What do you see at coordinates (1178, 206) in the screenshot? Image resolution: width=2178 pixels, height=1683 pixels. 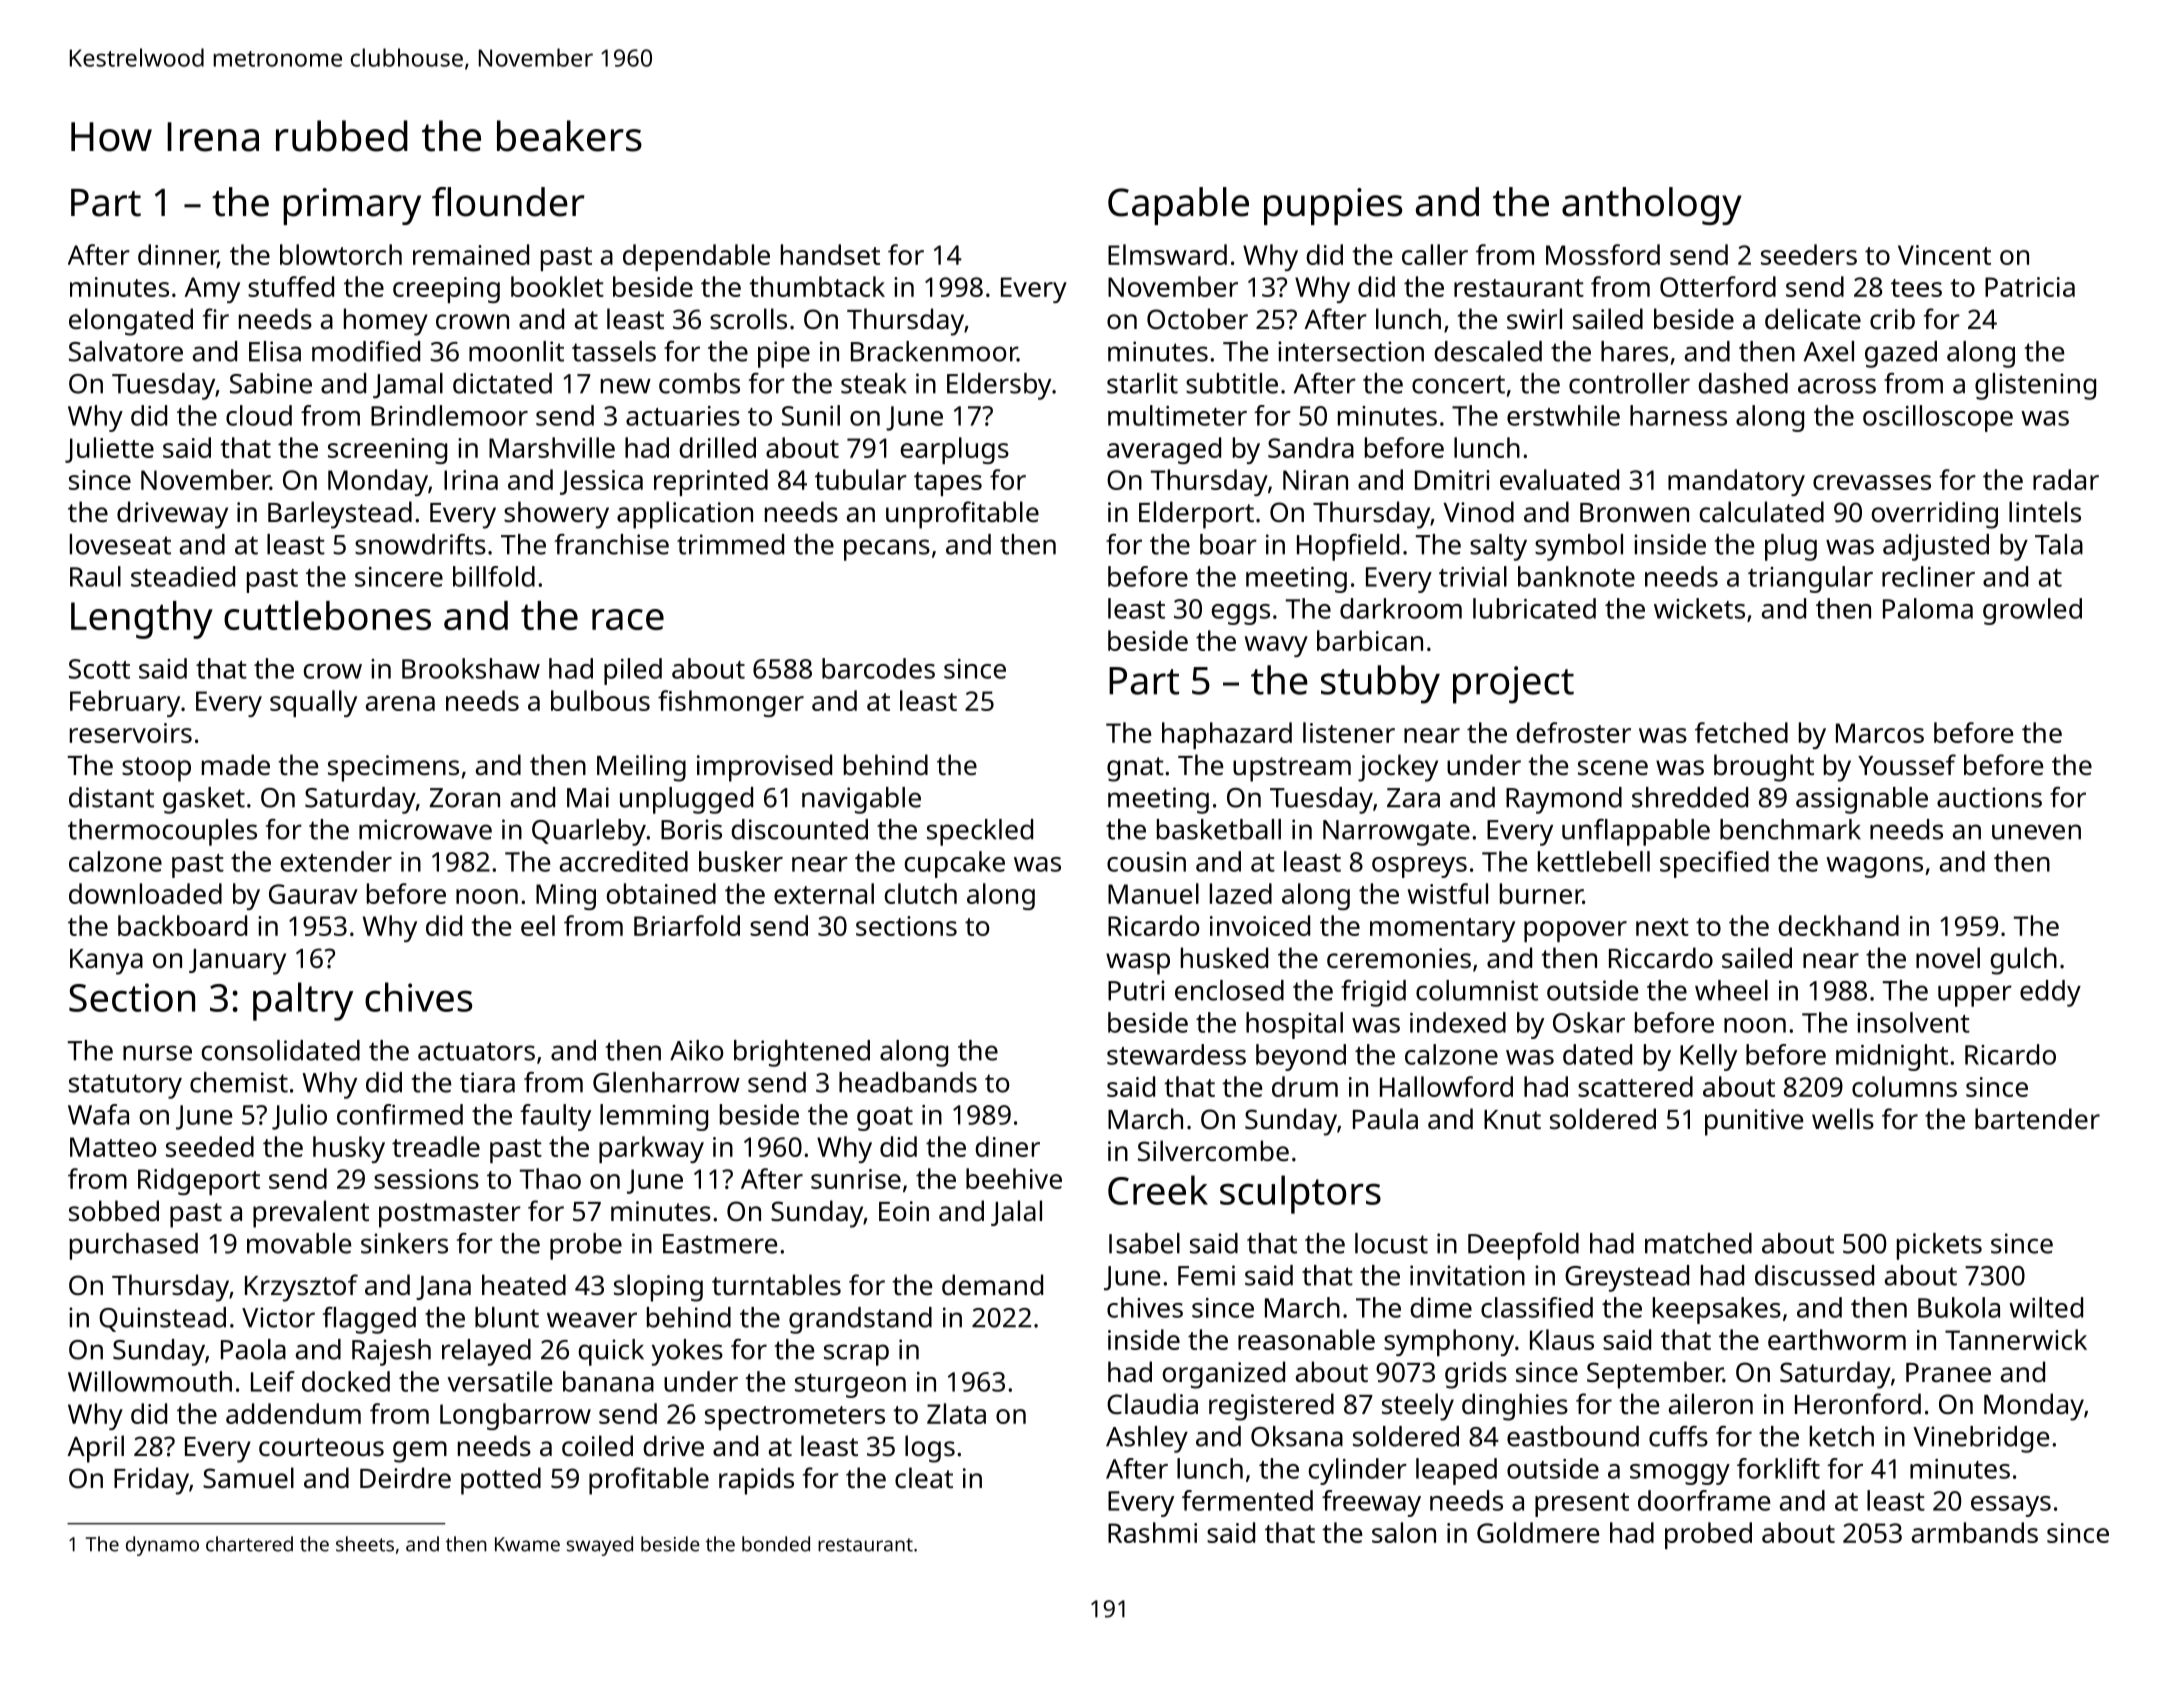 I see `Capable` at bounding box center [1178, 206].
